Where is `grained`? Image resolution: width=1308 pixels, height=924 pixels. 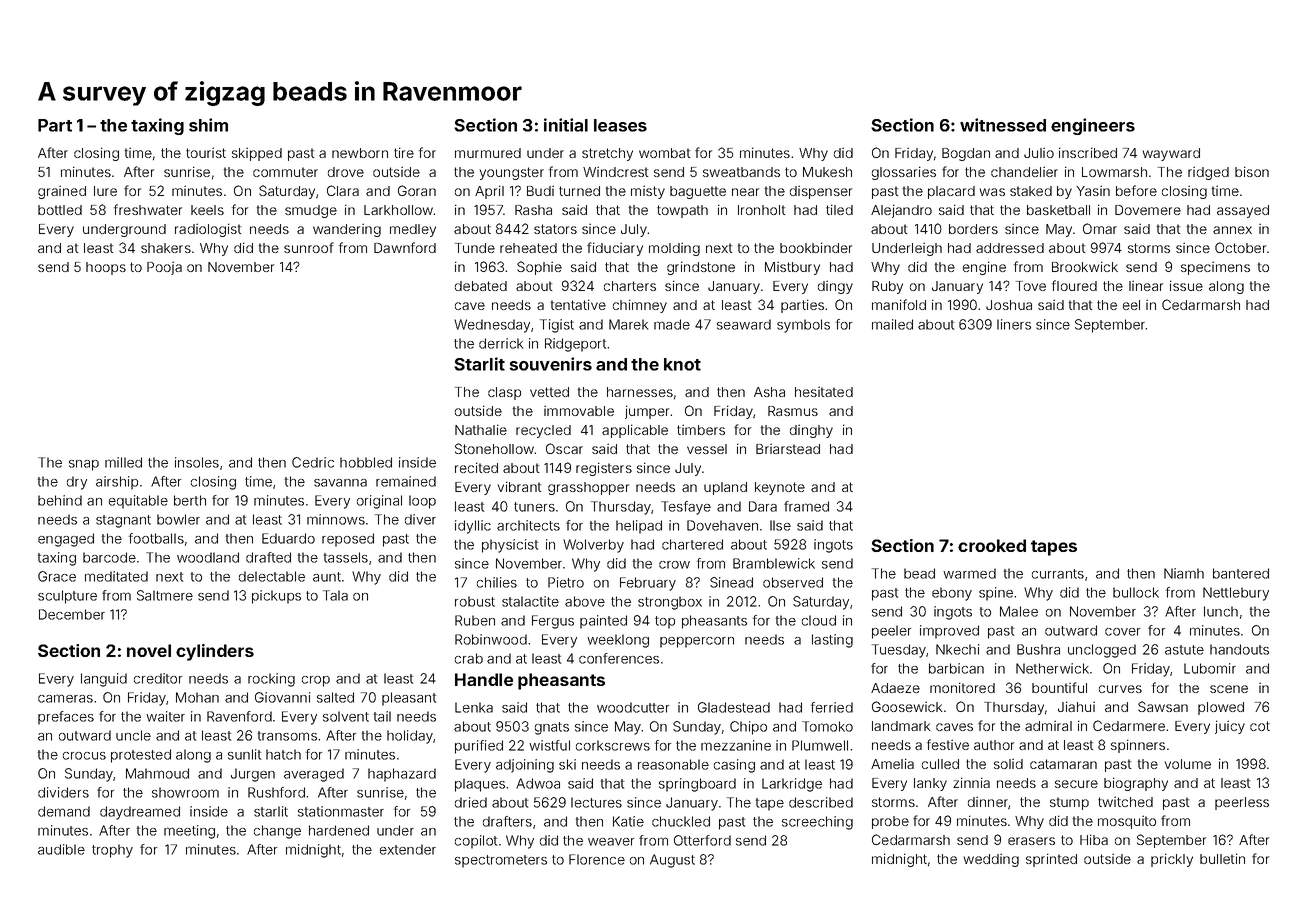 grained is located at coordinates (62, 192).
